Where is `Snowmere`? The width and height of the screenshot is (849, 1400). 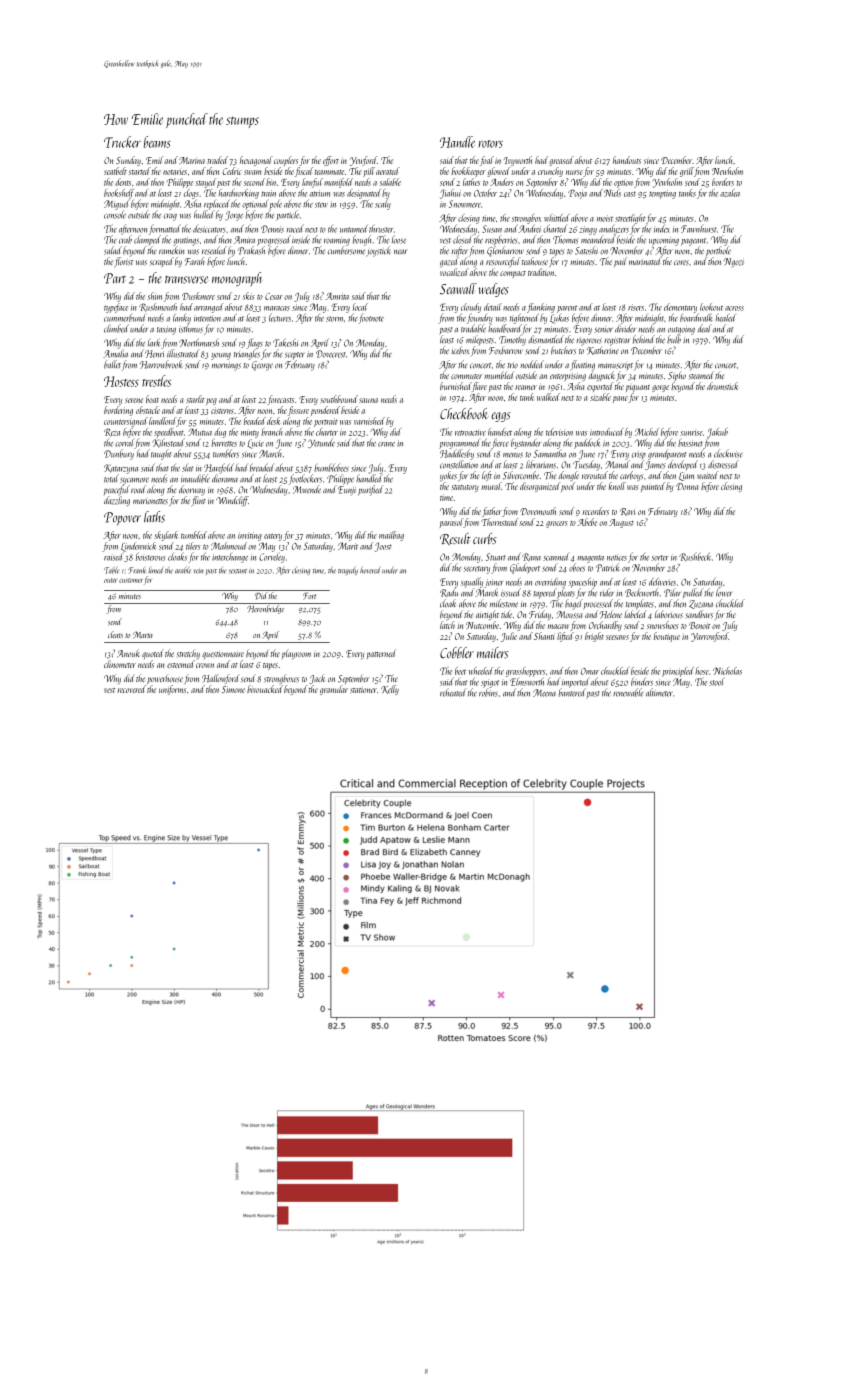
Snowmere is located at coordinates (465, 204).
